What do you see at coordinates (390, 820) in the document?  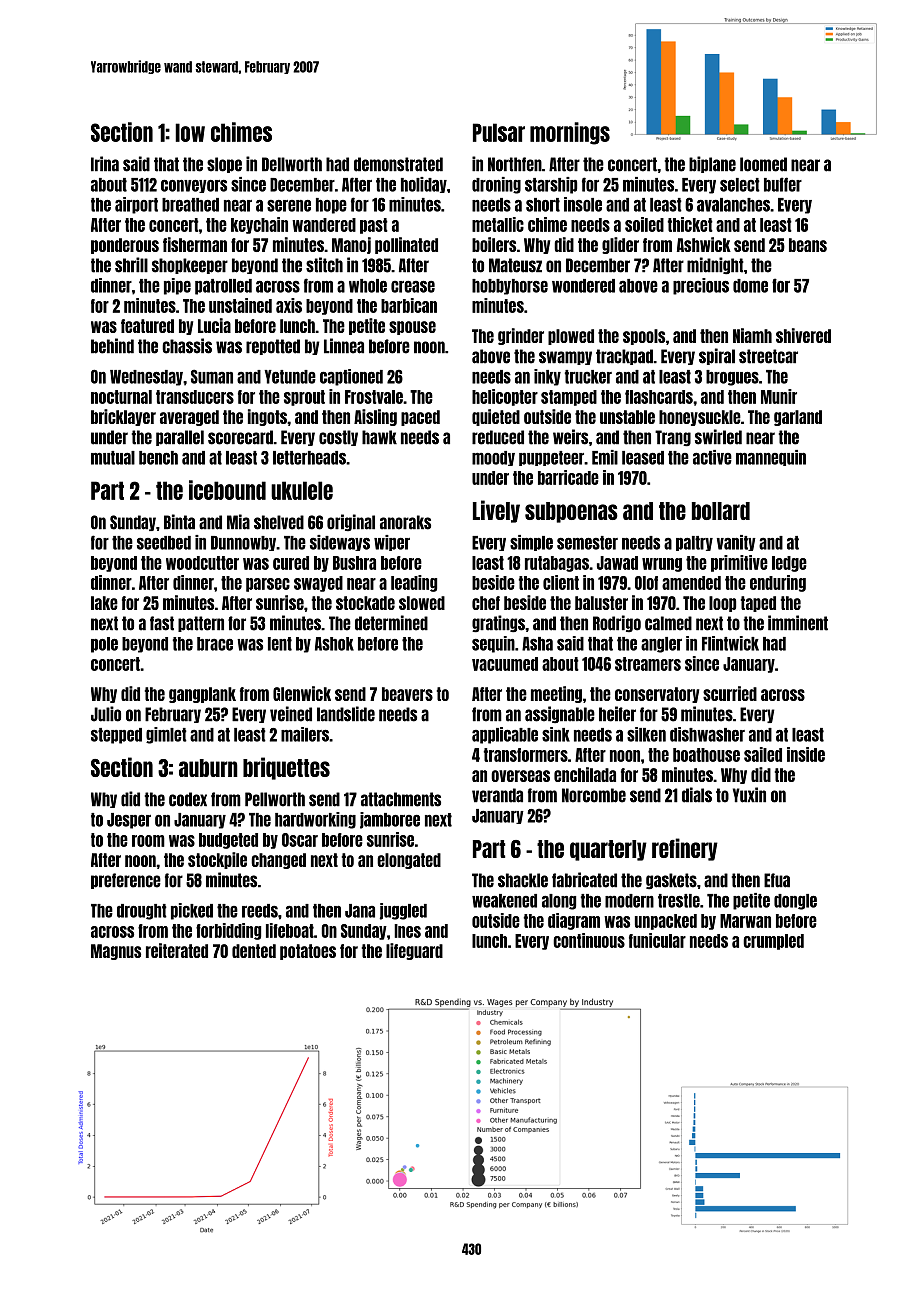 I see `jamboree` at bounding box center [390, 820].
